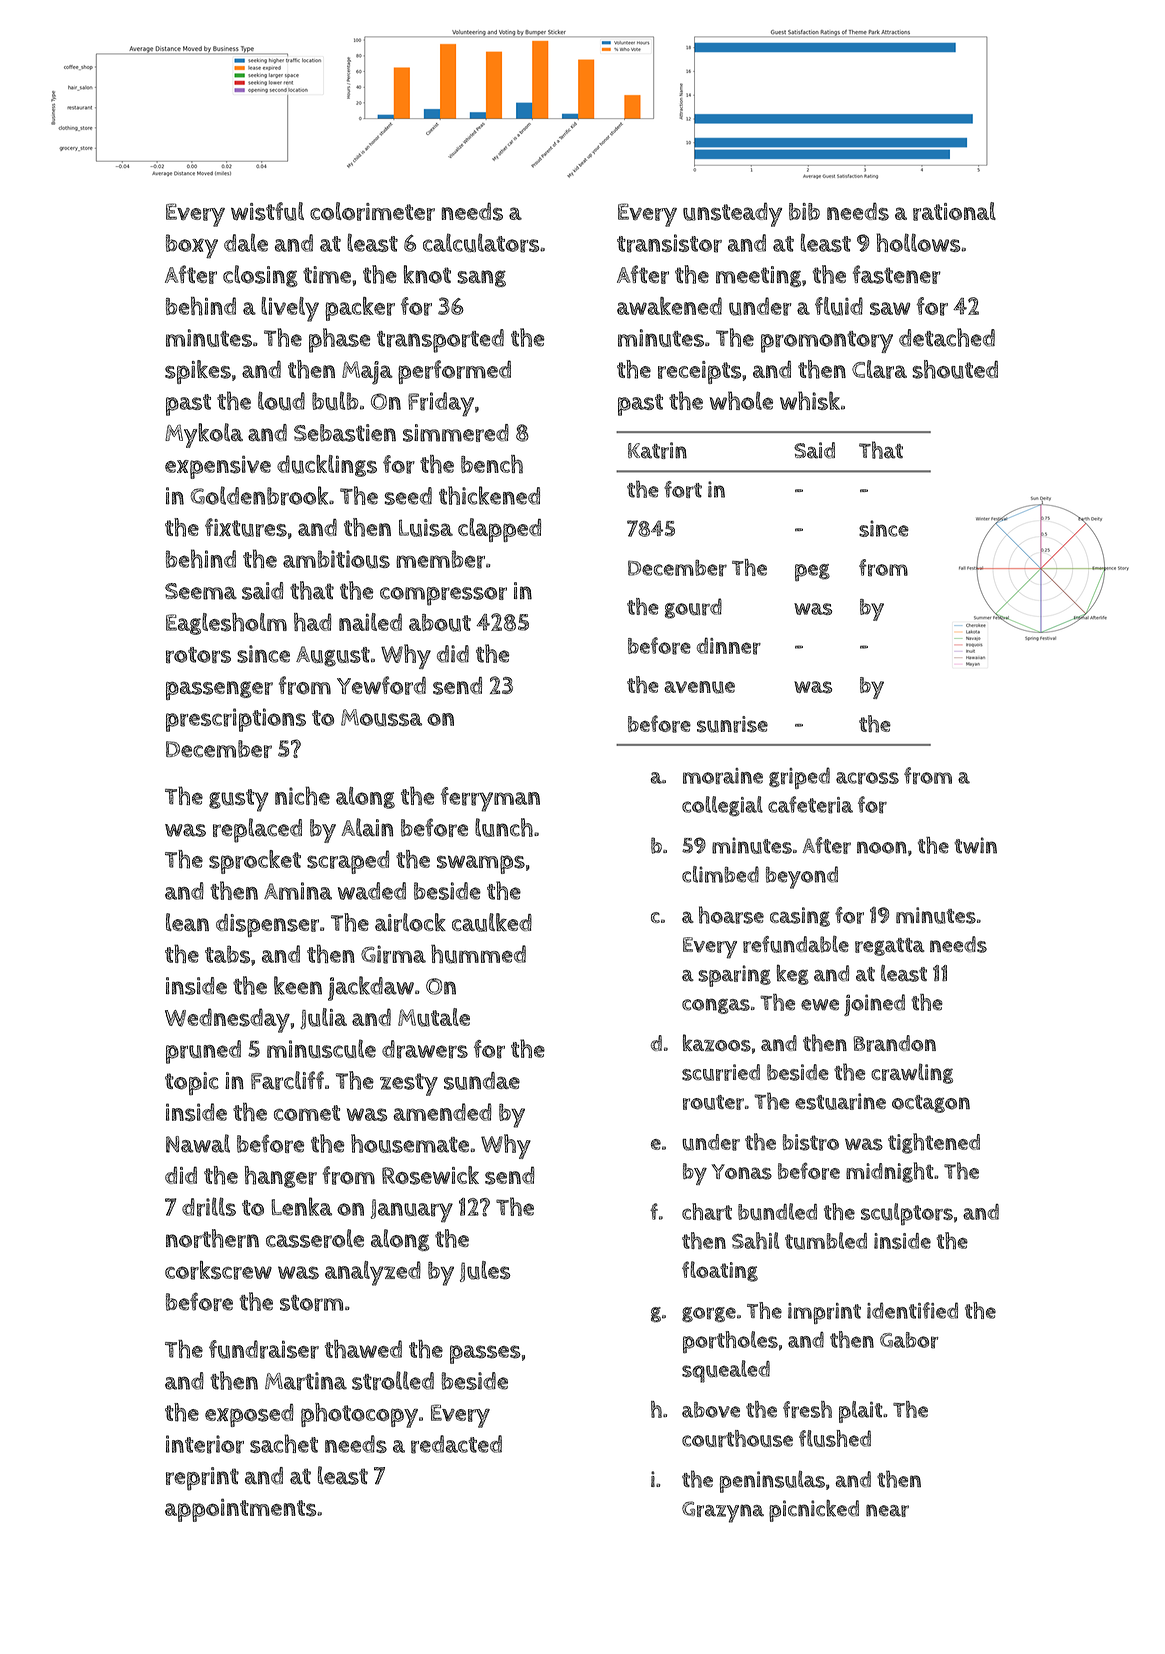  I want to click on simmered, so click(456, 433).
